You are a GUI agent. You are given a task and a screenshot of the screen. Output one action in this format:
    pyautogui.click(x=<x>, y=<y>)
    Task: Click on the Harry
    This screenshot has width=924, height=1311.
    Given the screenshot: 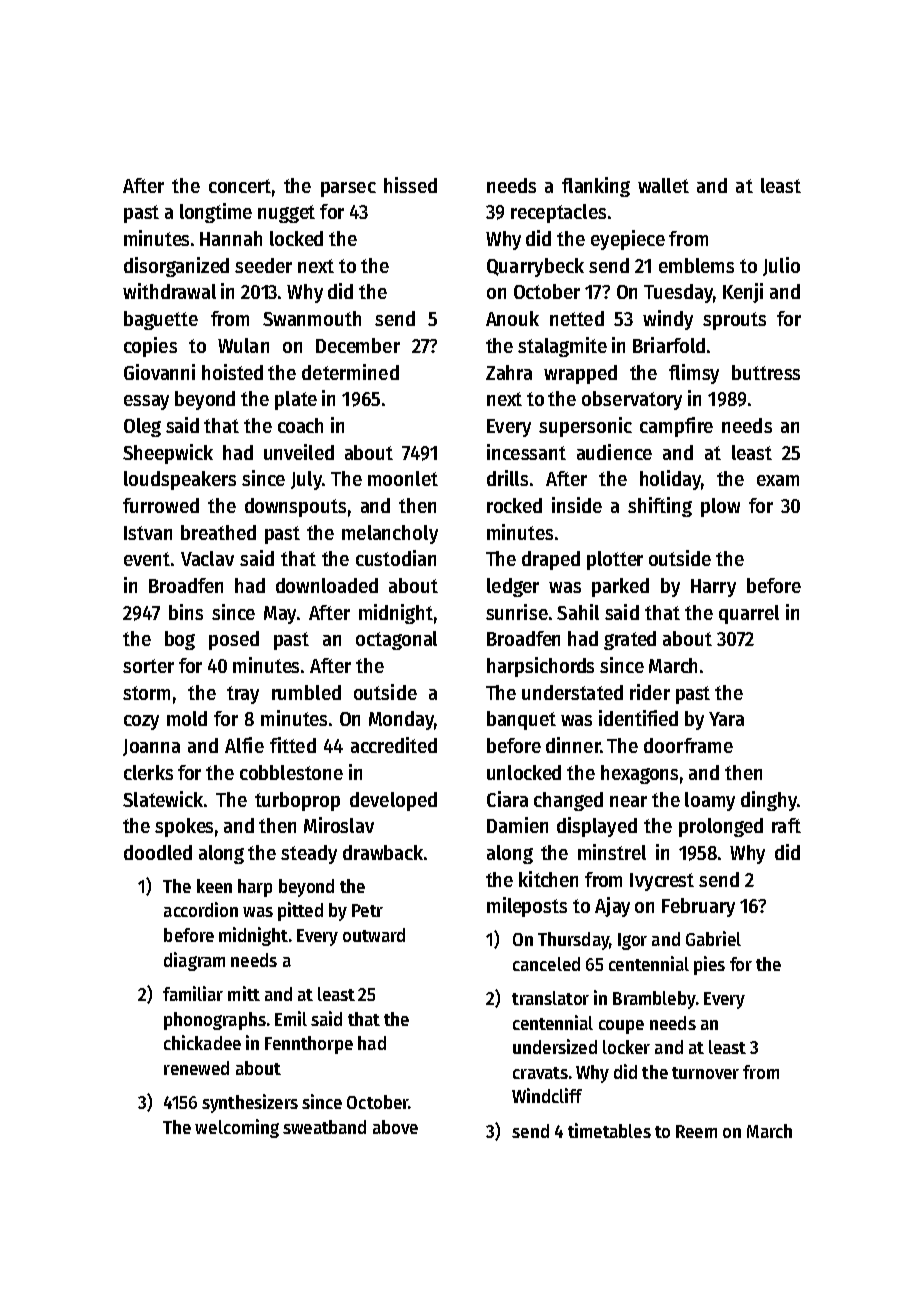 What is the action you would take?
    pyautogui.click(x=713, y=588)
